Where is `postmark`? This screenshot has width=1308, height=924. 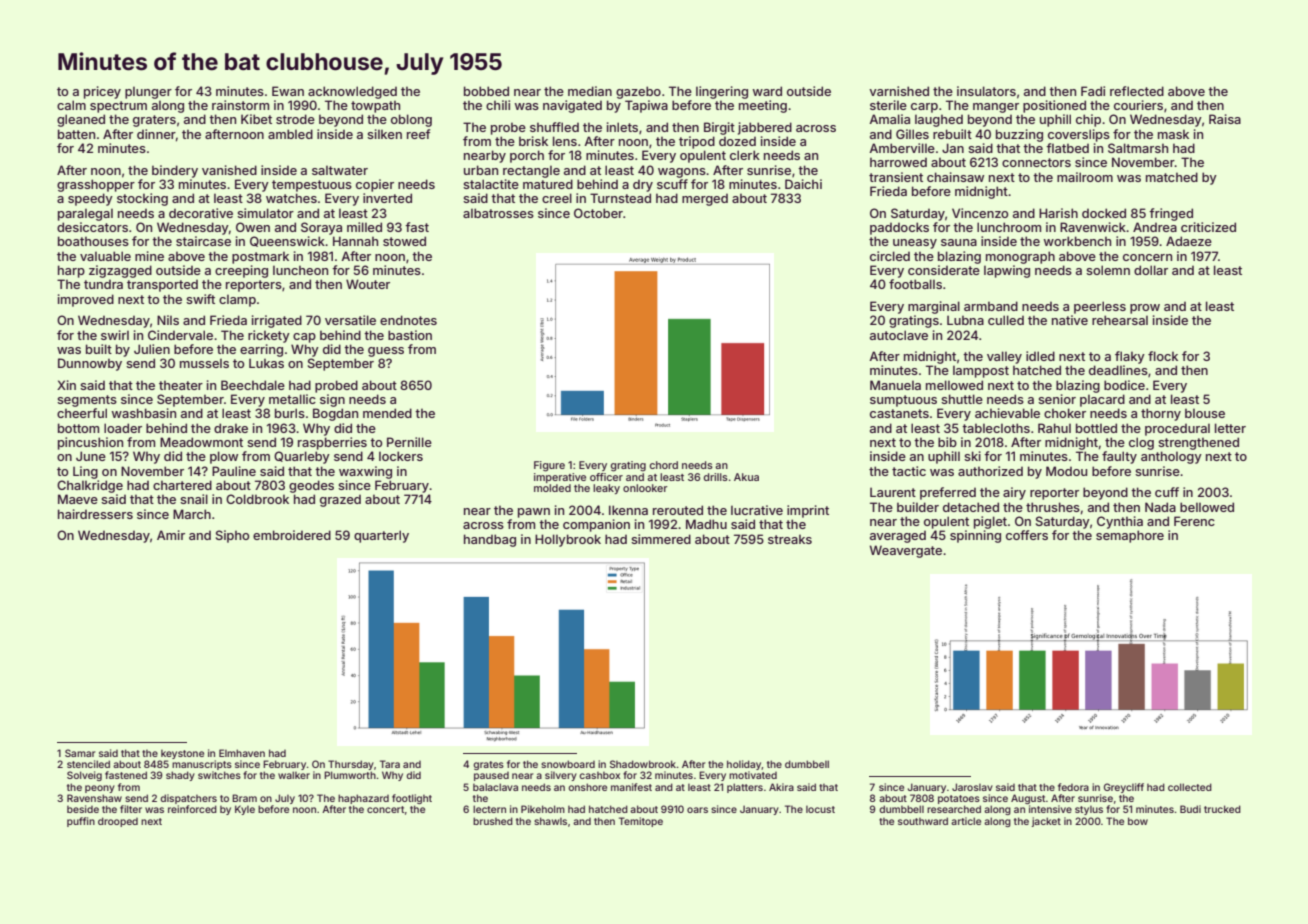 postmark is located at coordinates (260, 257).
